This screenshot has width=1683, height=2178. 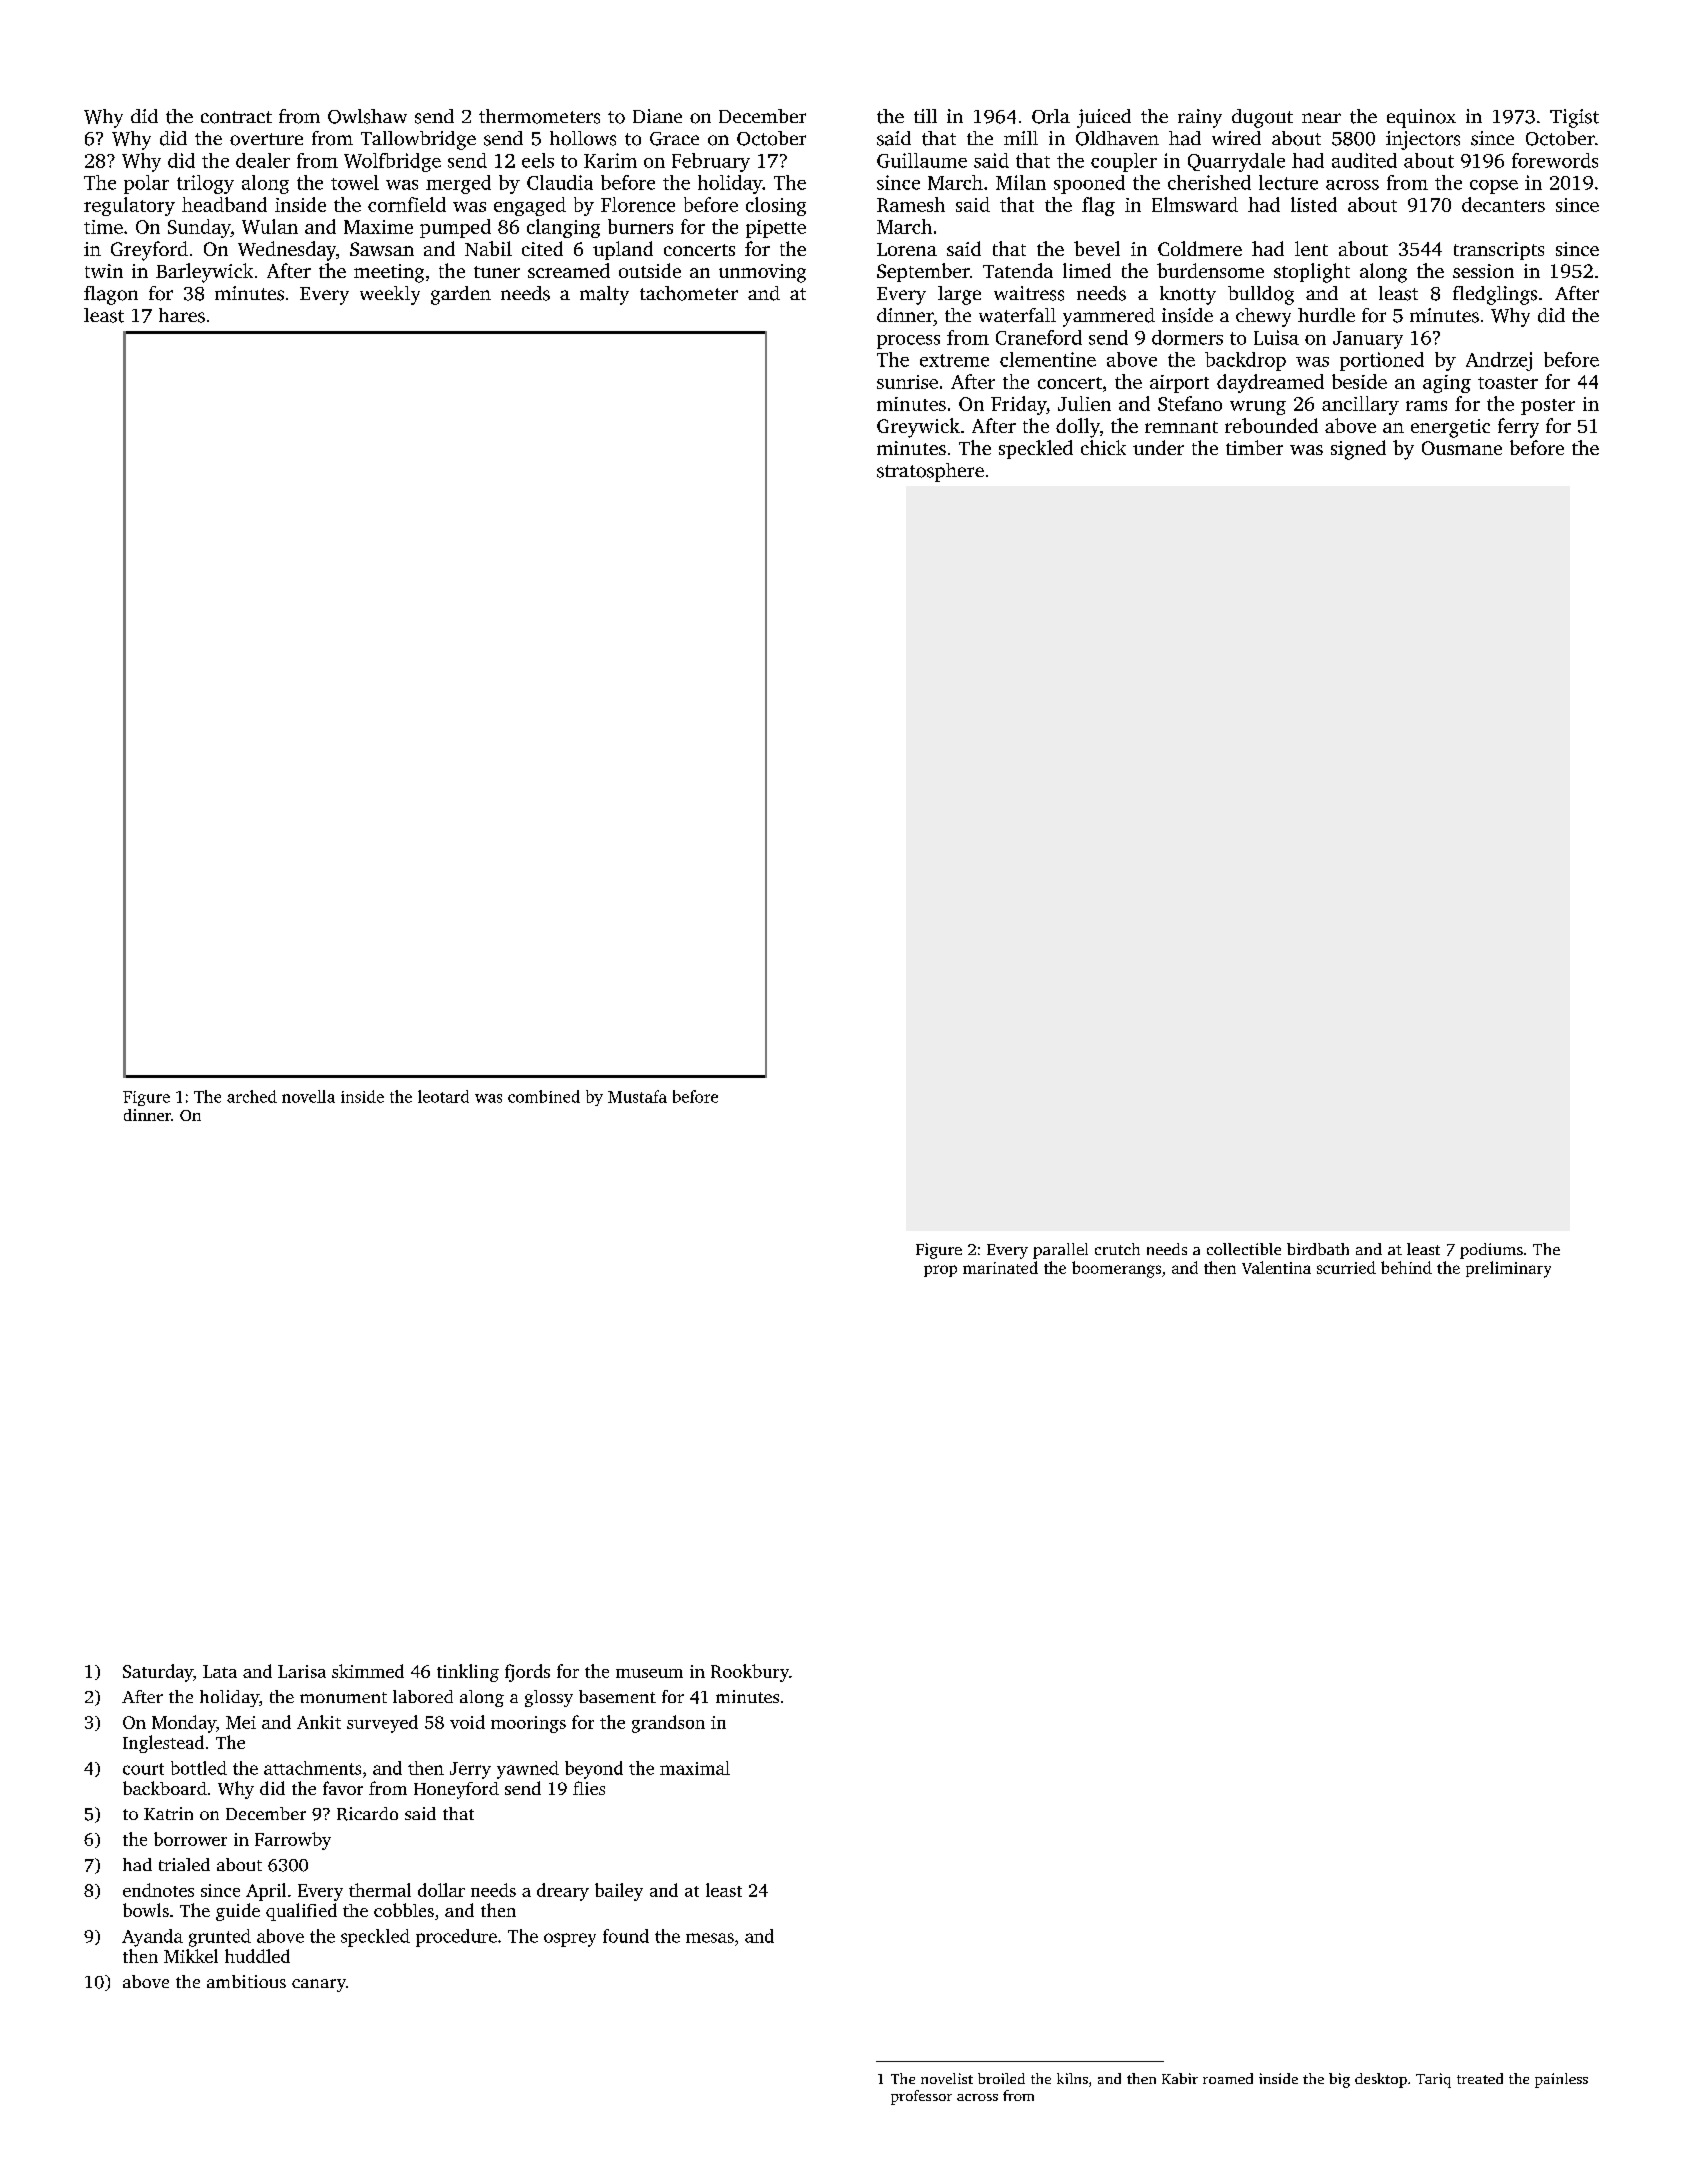 What do you see at coordinates (301, 1912) in the screenshot?
I see `qualified` at bounding box center [301, 1912].
